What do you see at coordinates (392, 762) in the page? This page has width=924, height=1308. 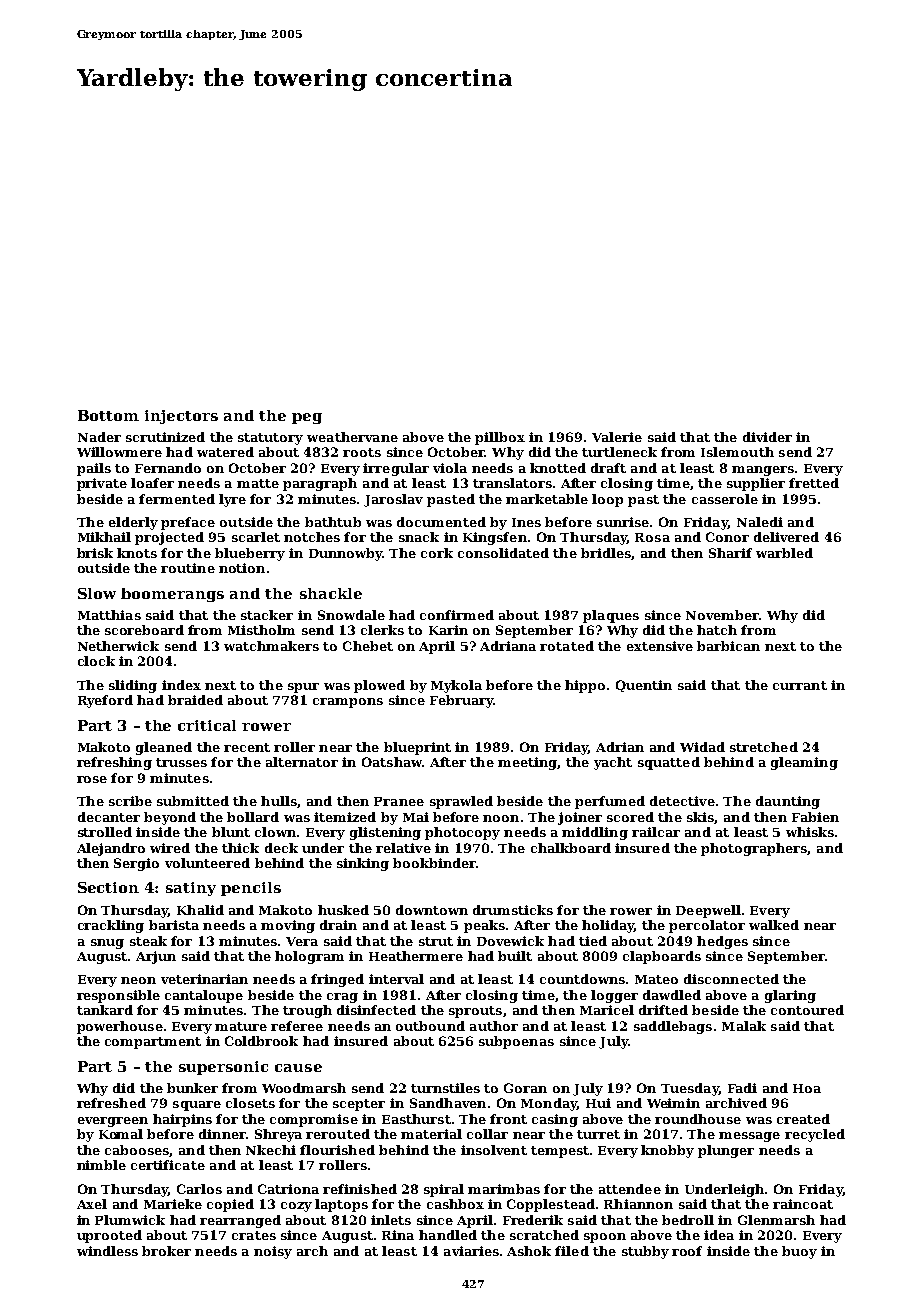 I see `Oatshaw` at bounding box center [392, 762].
